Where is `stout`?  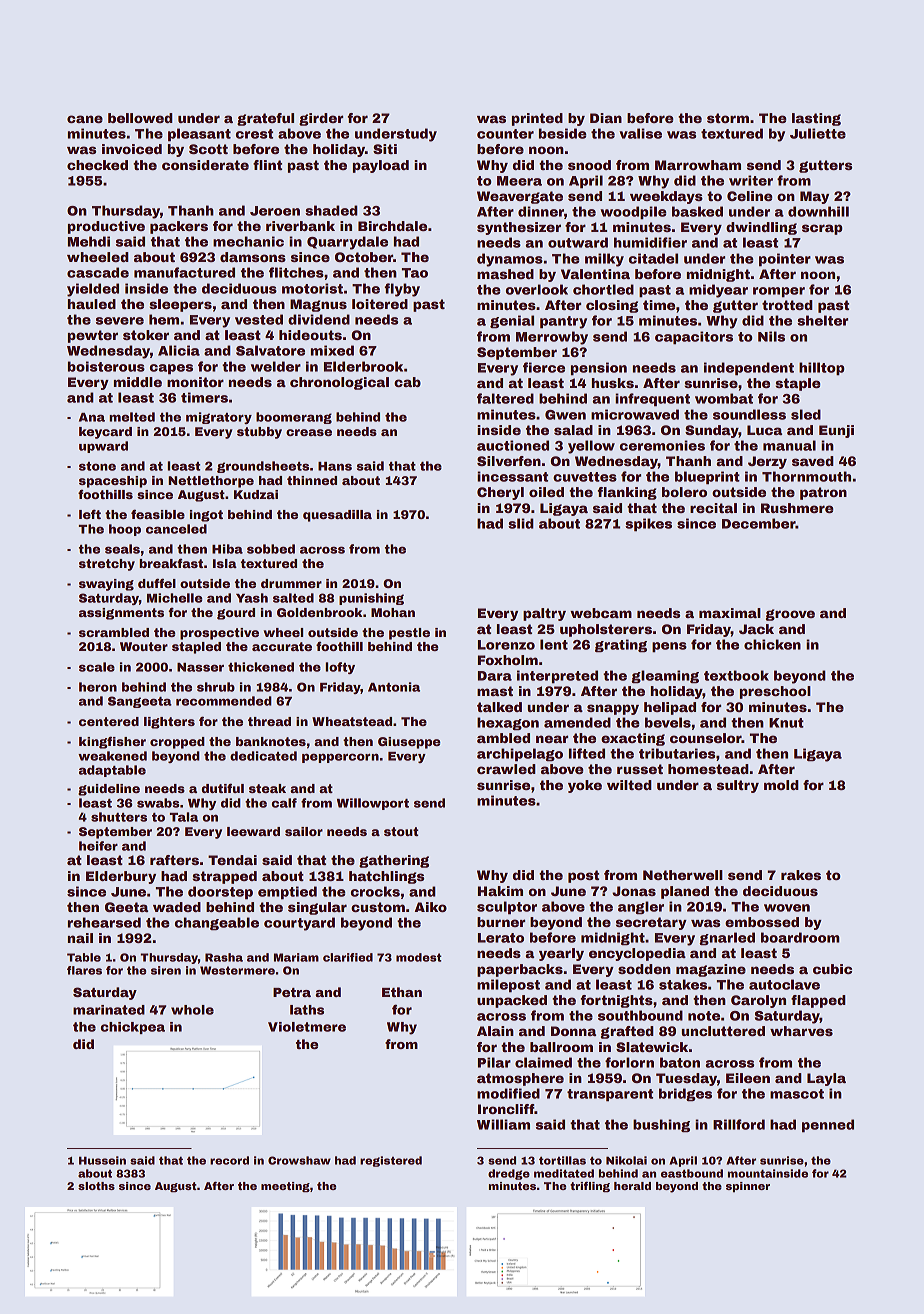
stout is located at coordinates (401, 831).
